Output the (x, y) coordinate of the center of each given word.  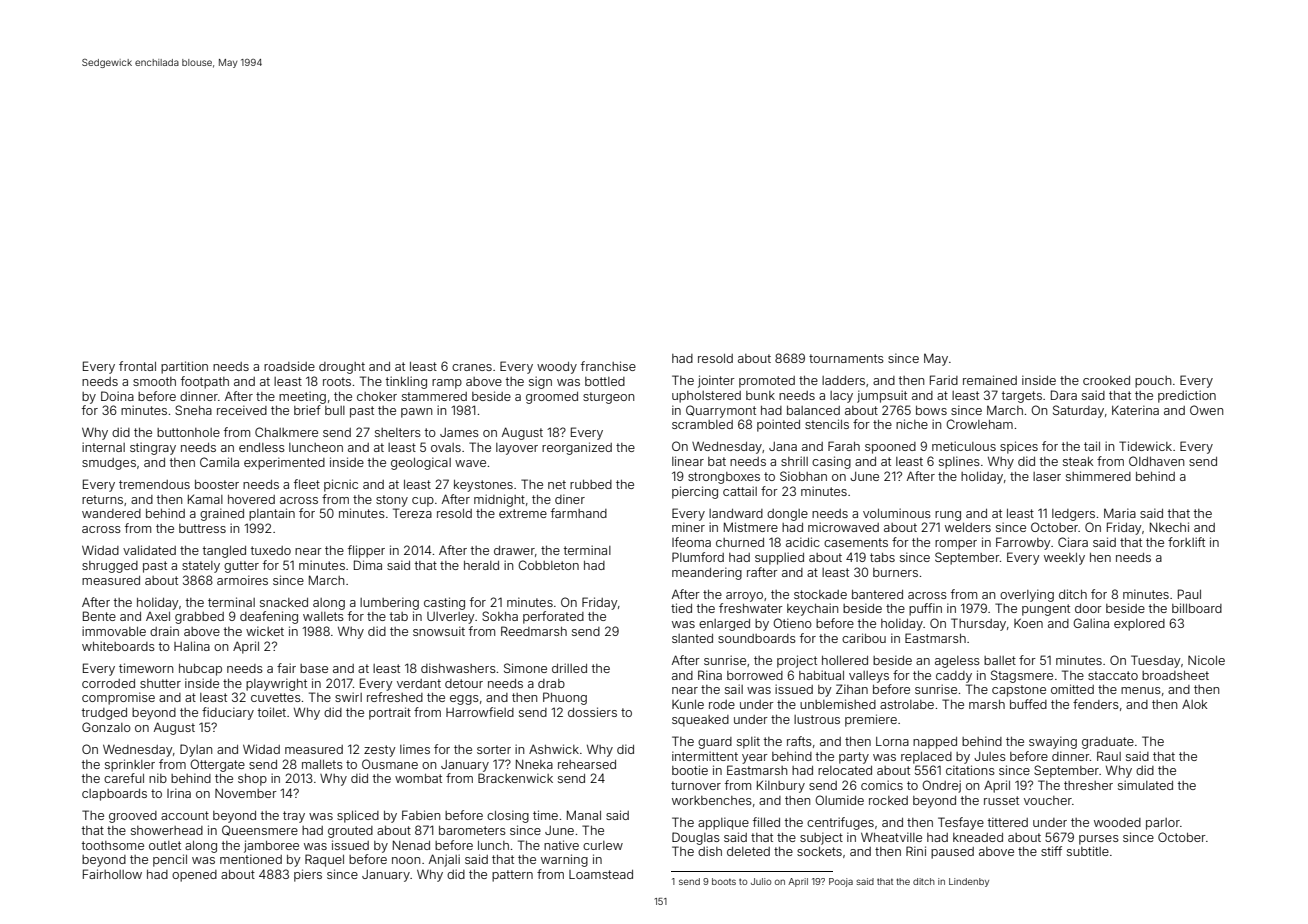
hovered (251, 499)
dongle (787, 515)
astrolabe (907, 704)
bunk (760, 395)
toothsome (113, 845)
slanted (692, 638)
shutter (160, 683)
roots (337, 381)
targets (1022, 397)
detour (464, 683)
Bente (99, 616)
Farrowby (1023, 543)
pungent (1046, 610)
